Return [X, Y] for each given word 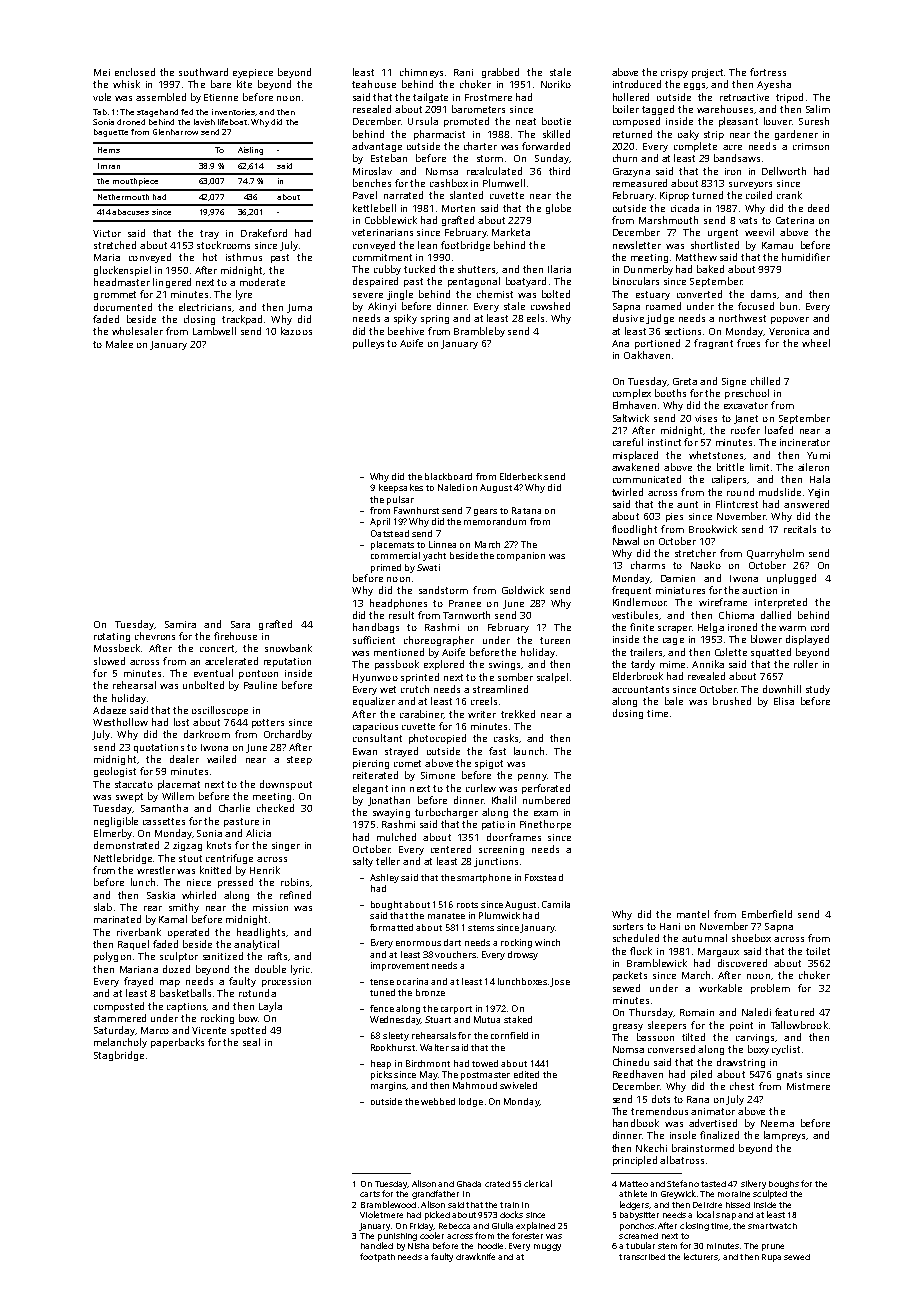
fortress [768, 72]
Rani [463, 72]
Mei [102, 72]
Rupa [771, 1258]
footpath [377, 1257]
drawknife [475, 1256]
